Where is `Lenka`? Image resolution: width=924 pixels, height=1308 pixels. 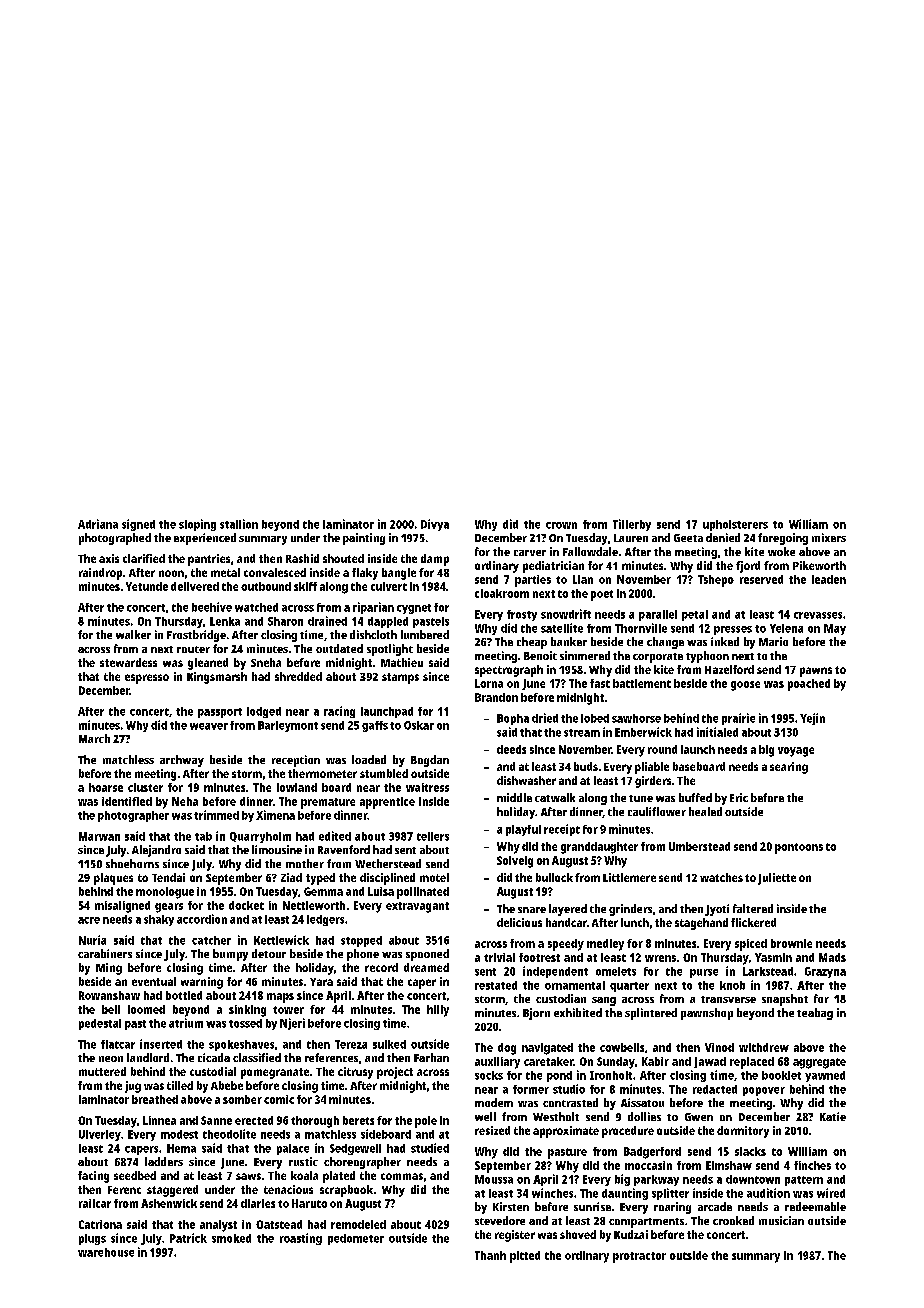 Lenka is located at coordinates (225, 621).
